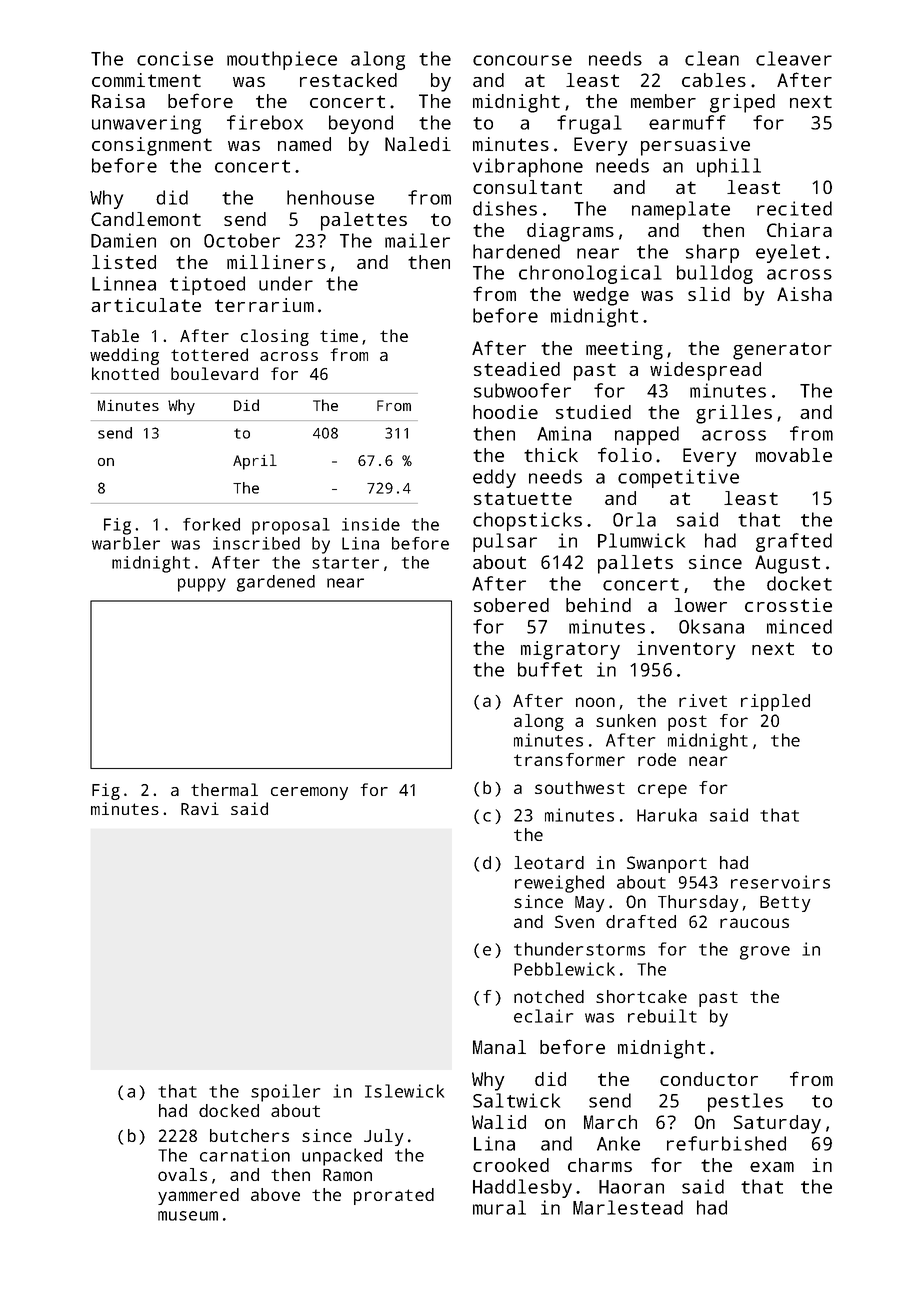  What do you see at coordinates (794, 542) in the image?
I see `grafted` at bounding box center [794, 542].
